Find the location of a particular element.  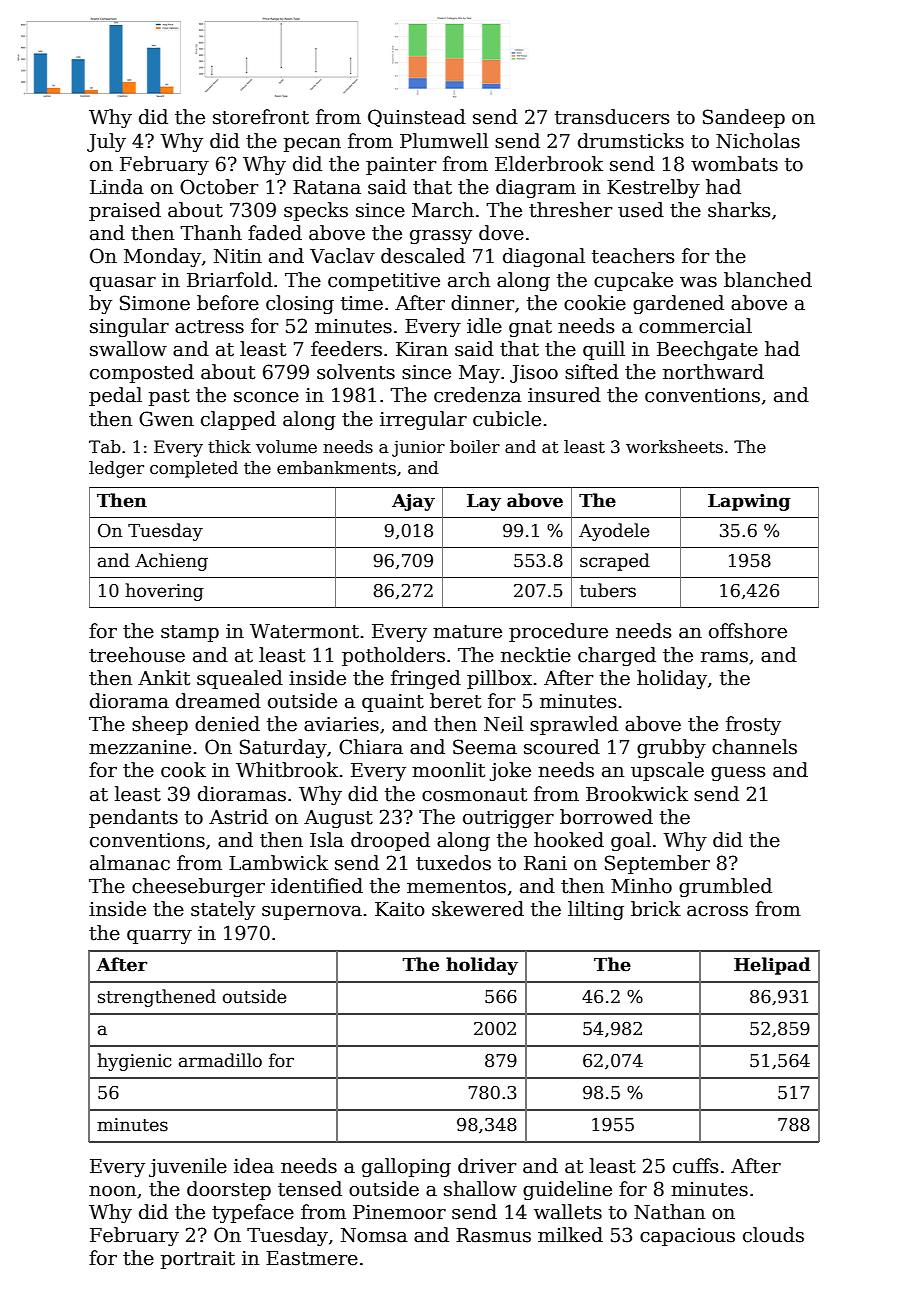

Helipad is located at coordinates (772, 966).
